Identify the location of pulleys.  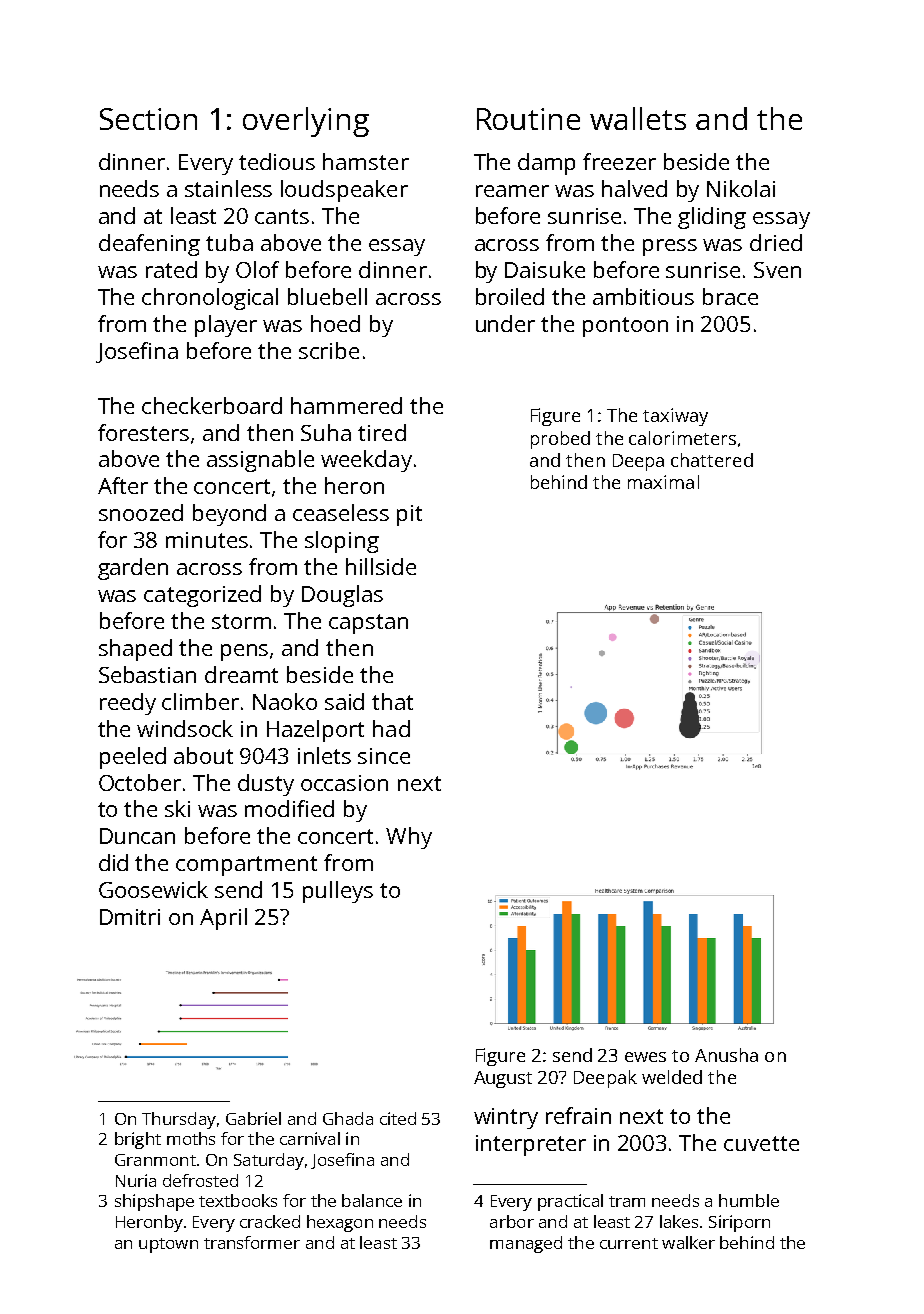
(338, 892).
